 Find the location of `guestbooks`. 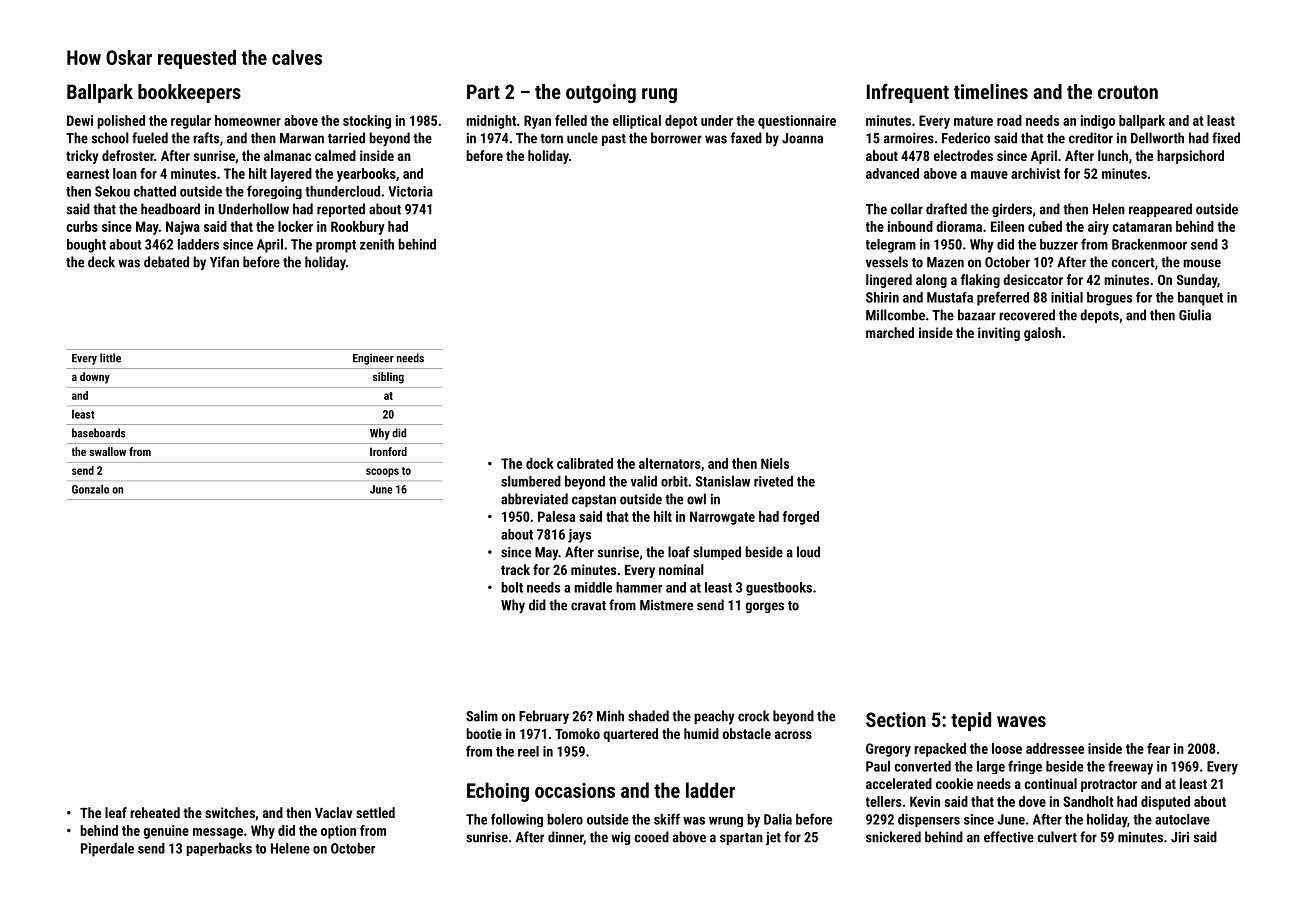

guestbooks is located at coordinates (779, 589).
